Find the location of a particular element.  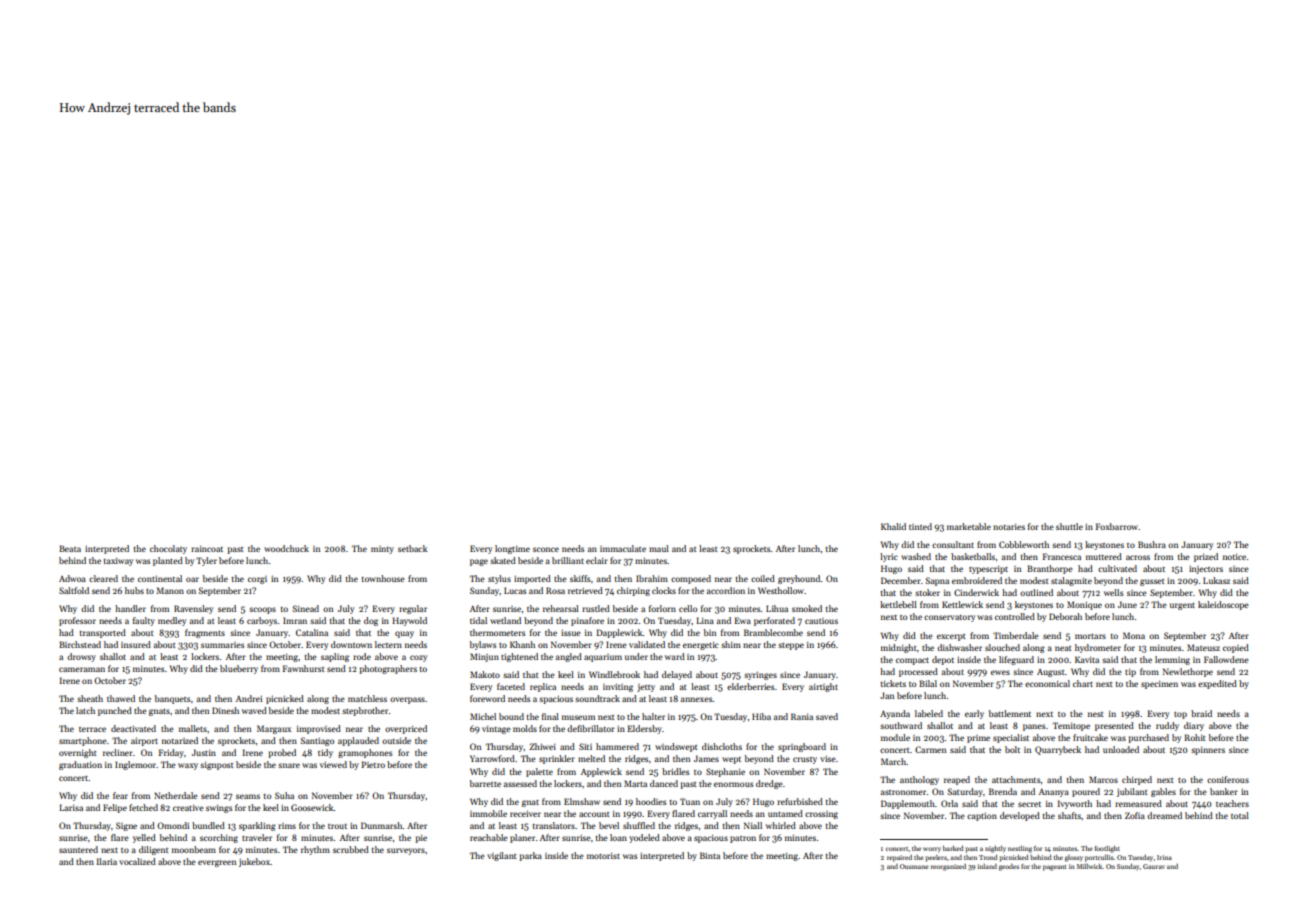

minty is located at coordinates (382, 550).
